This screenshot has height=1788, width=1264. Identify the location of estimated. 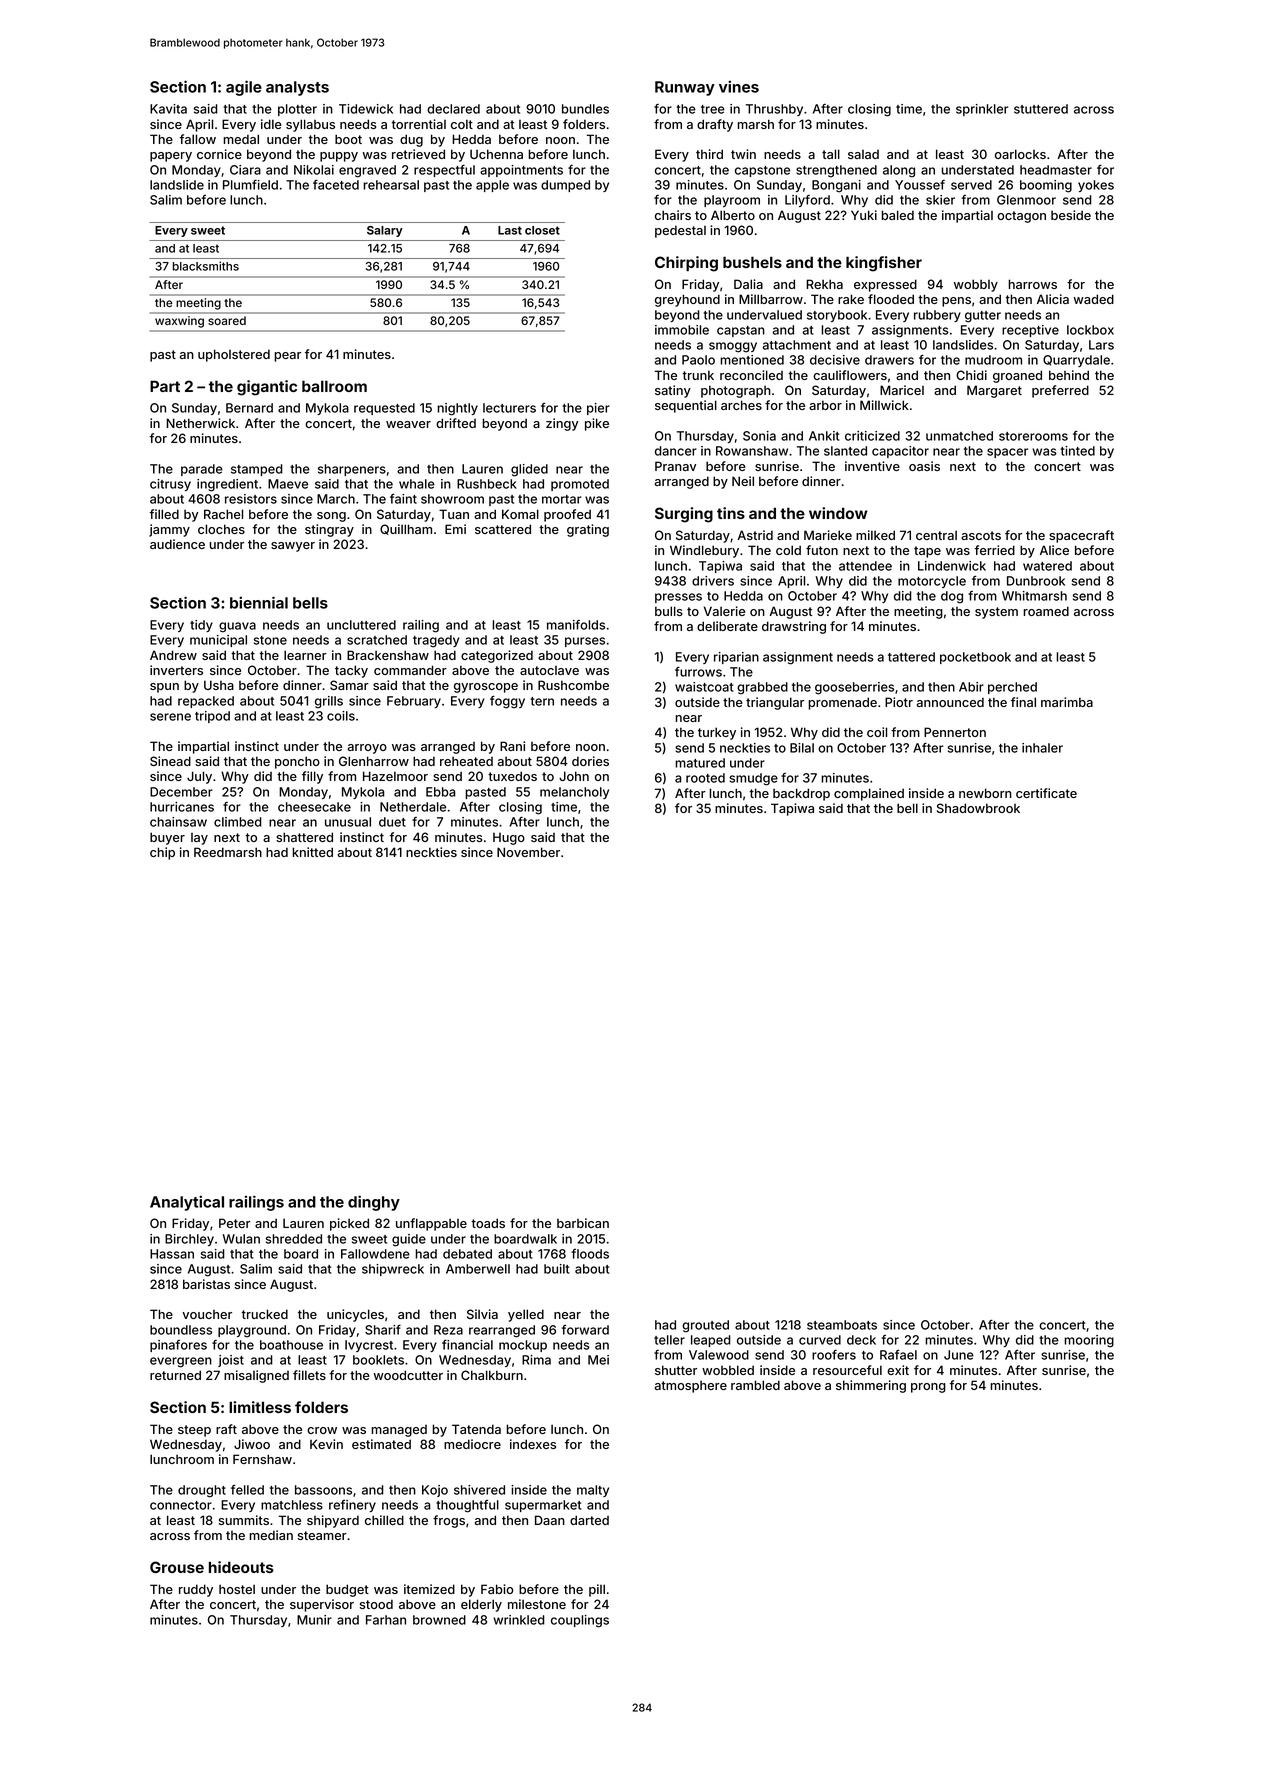
(381, 1444).
